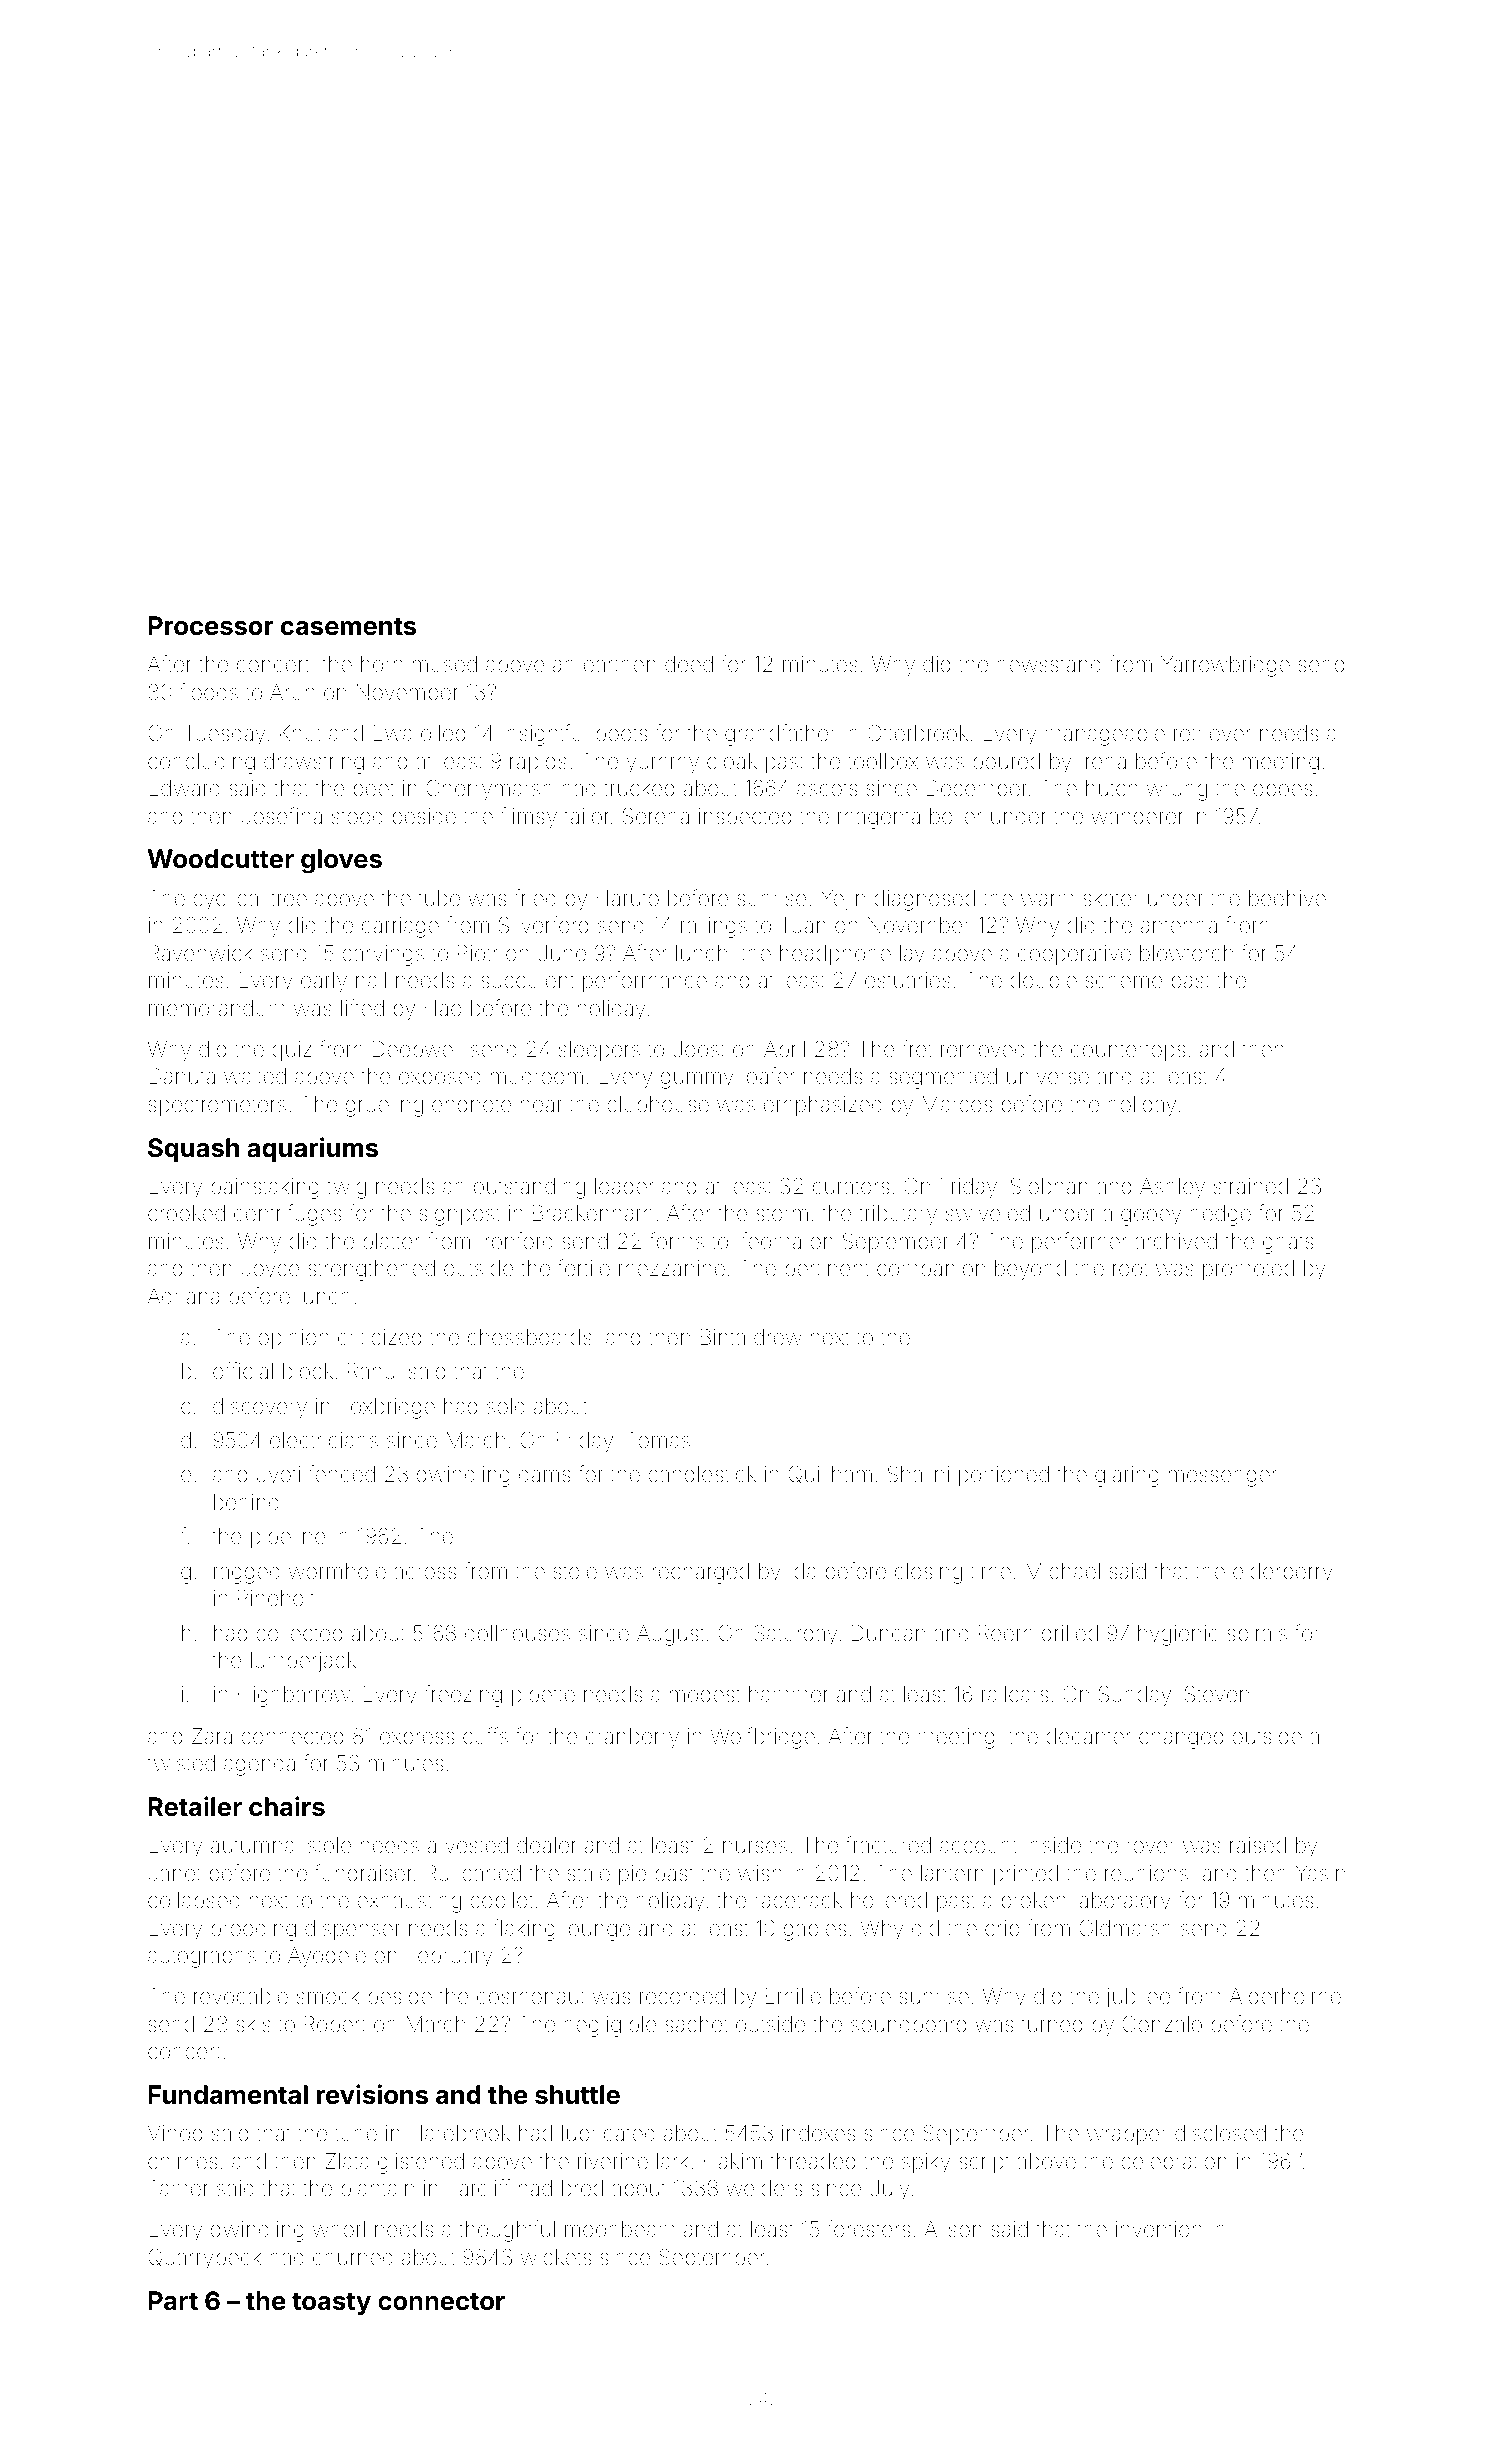 The width and height of the screenshot is (1496, 2464). What do you see at coordinates (1288, 1244) in the screenshot?
I see `gnats` at bounding box center [1288, 1244].
